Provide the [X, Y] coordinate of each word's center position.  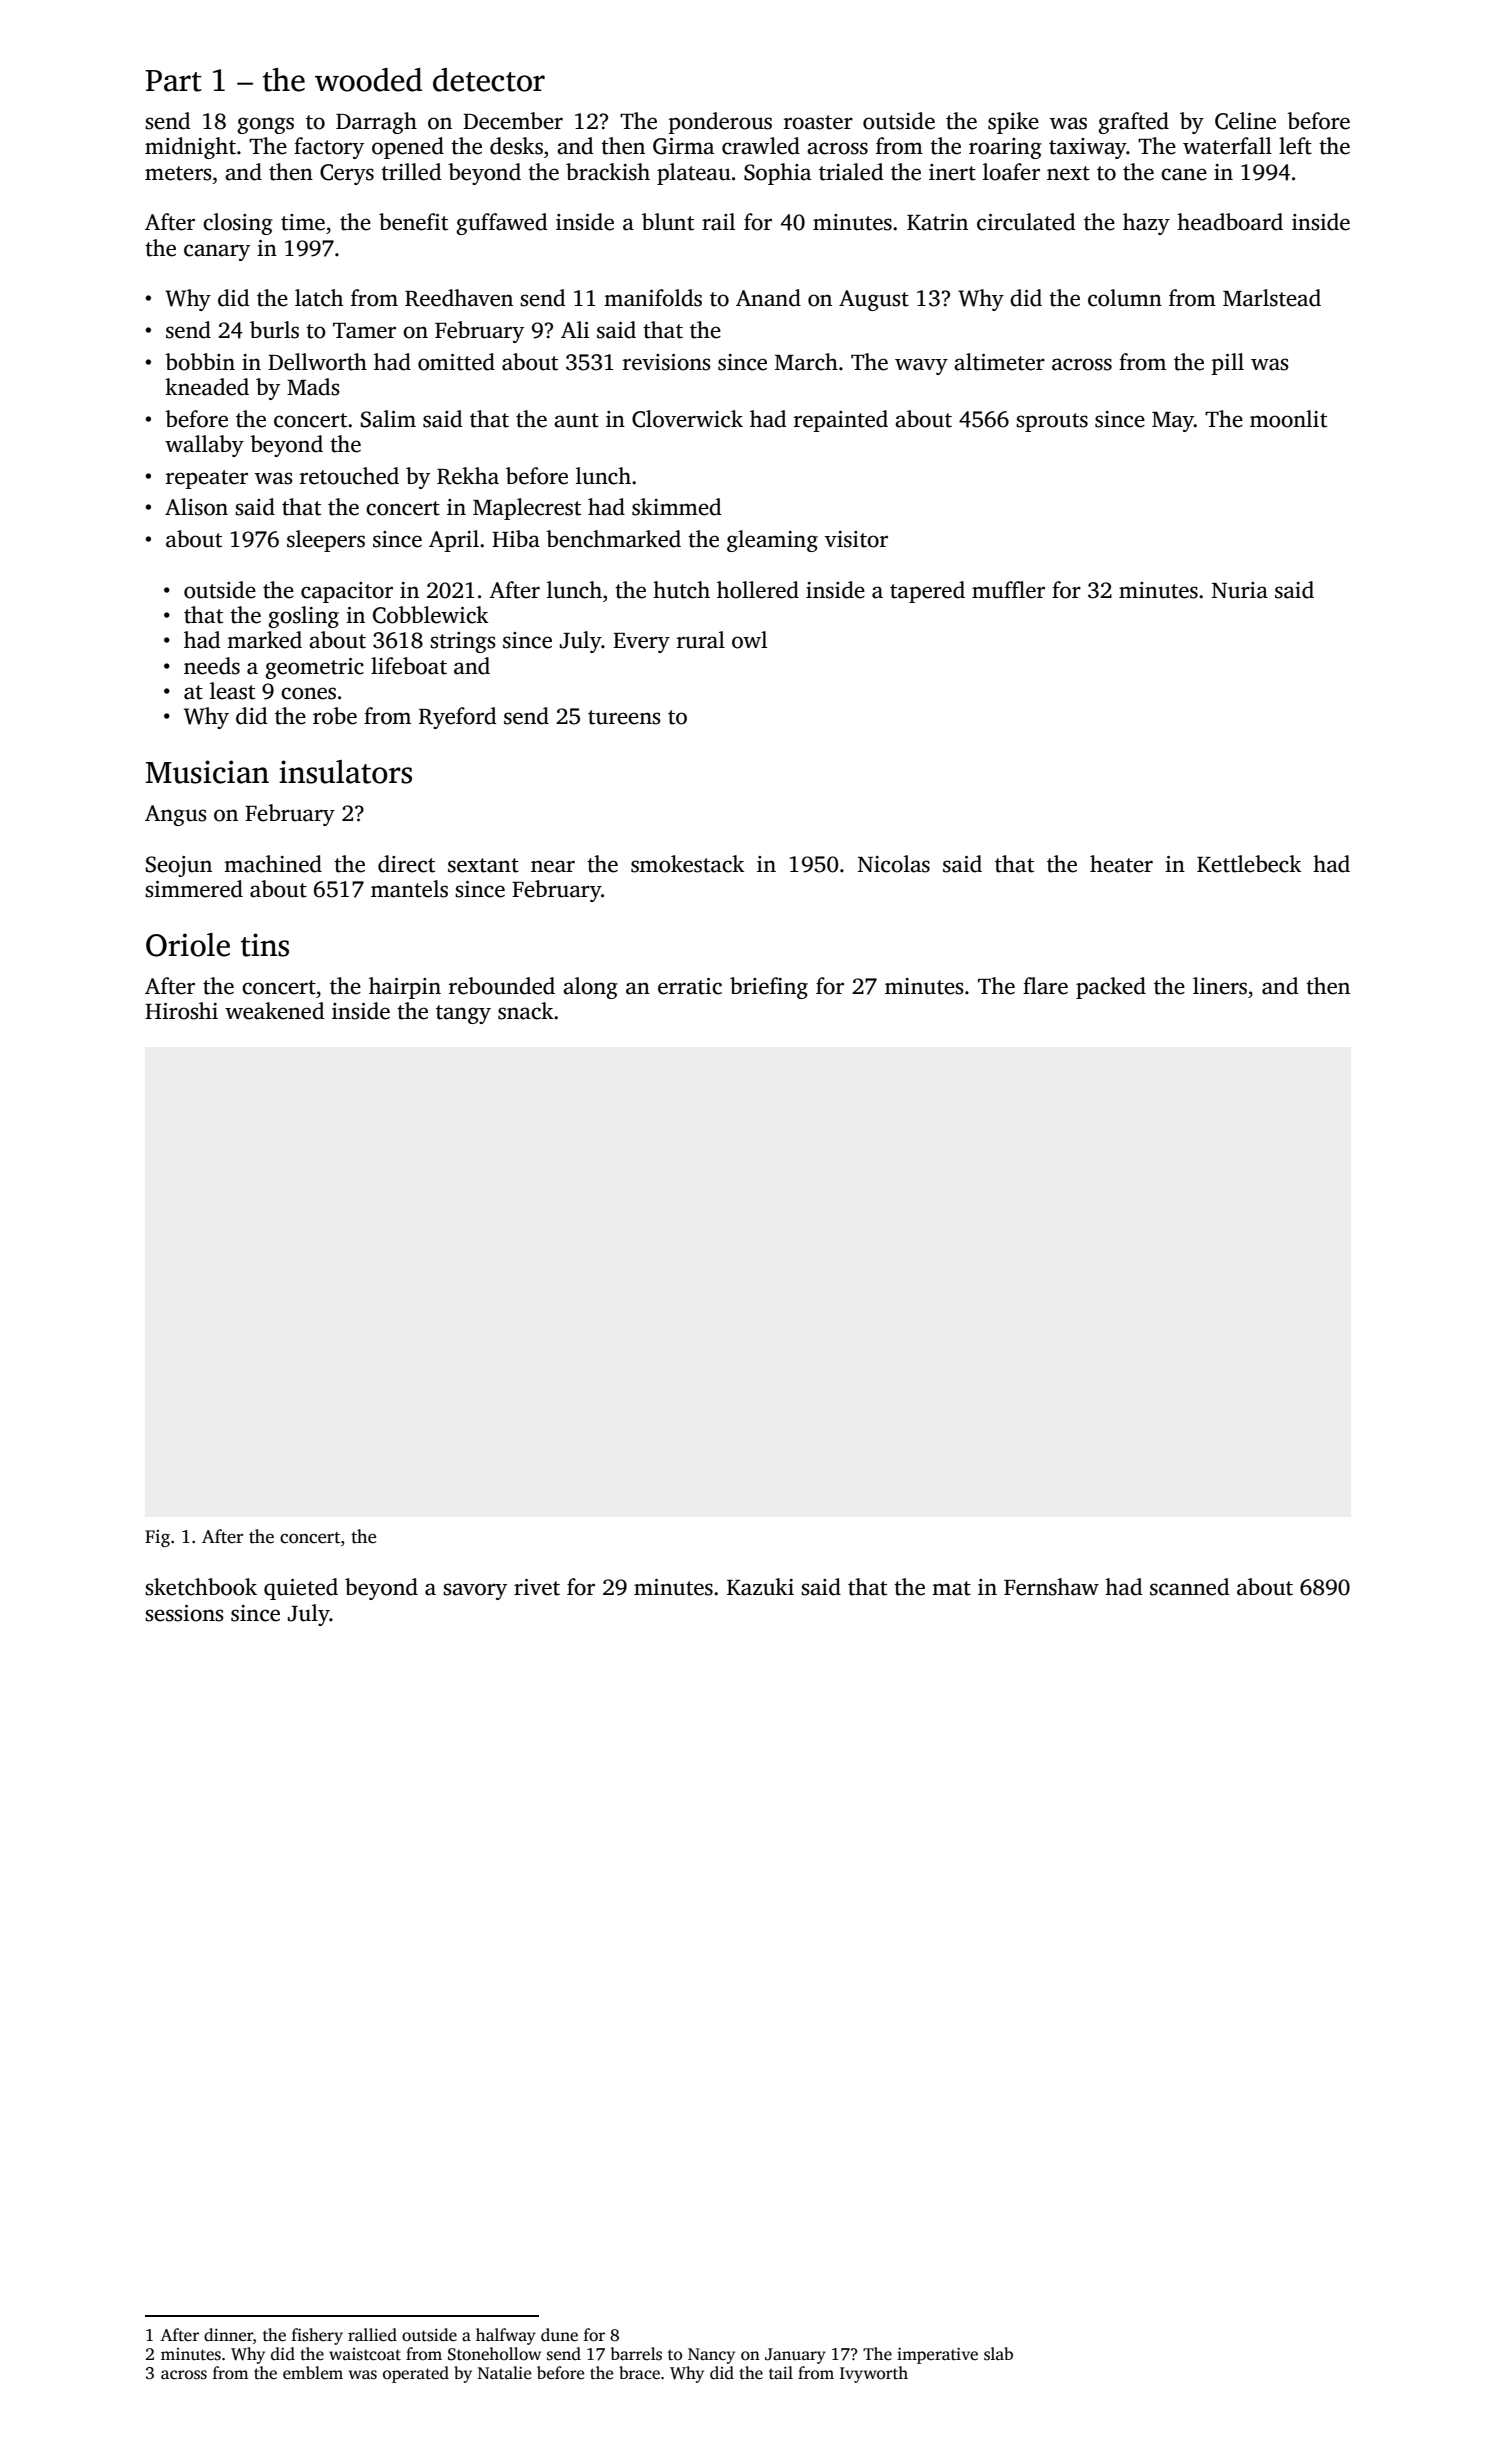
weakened [275, 1011]
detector [489, 80]
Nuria [1240, 590]
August [874, 300]
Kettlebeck [1249, 864]
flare [1045, 986]
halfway [506, 2336]
